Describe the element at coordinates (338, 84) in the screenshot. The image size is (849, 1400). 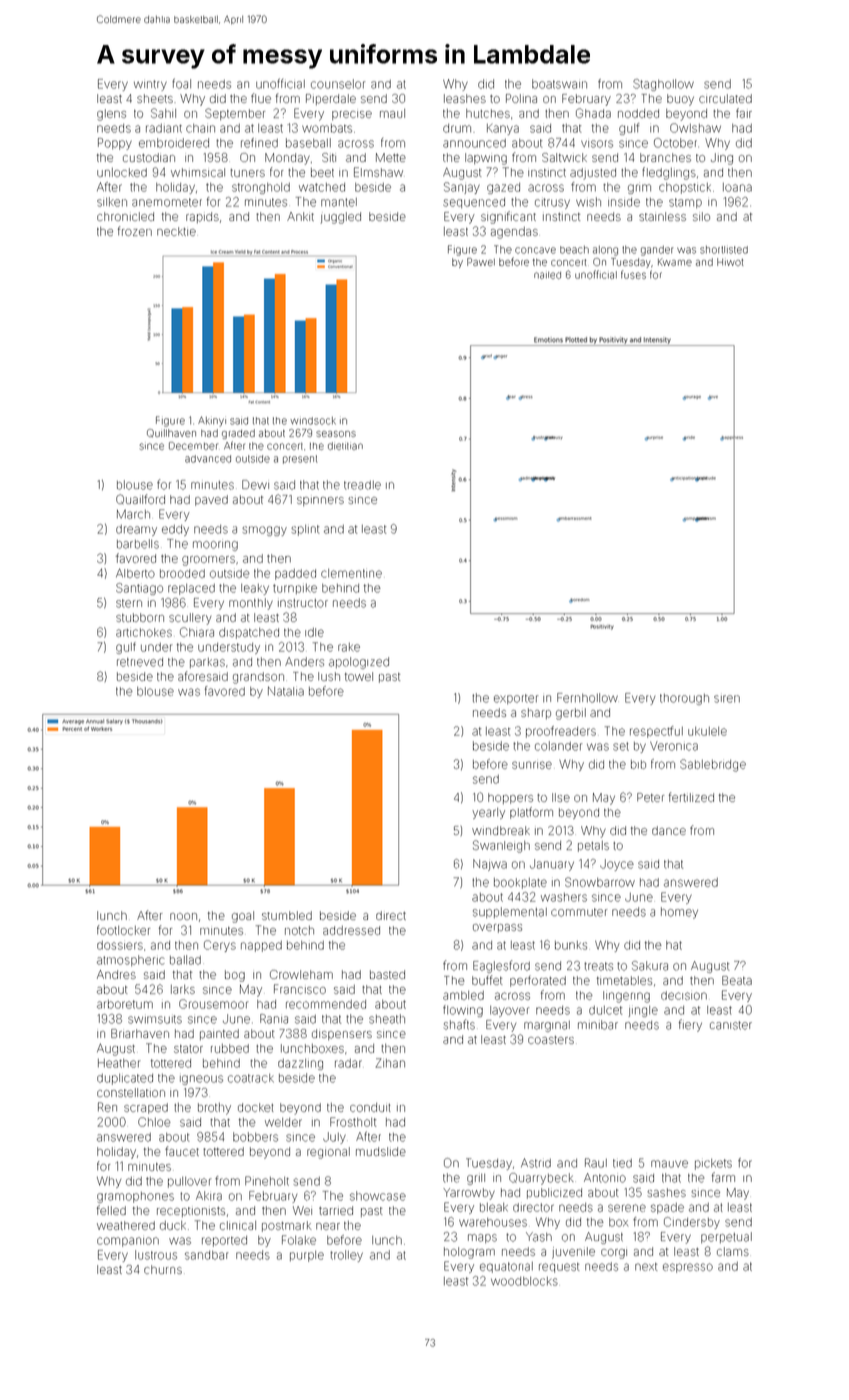
I see `counselor` at that location.
